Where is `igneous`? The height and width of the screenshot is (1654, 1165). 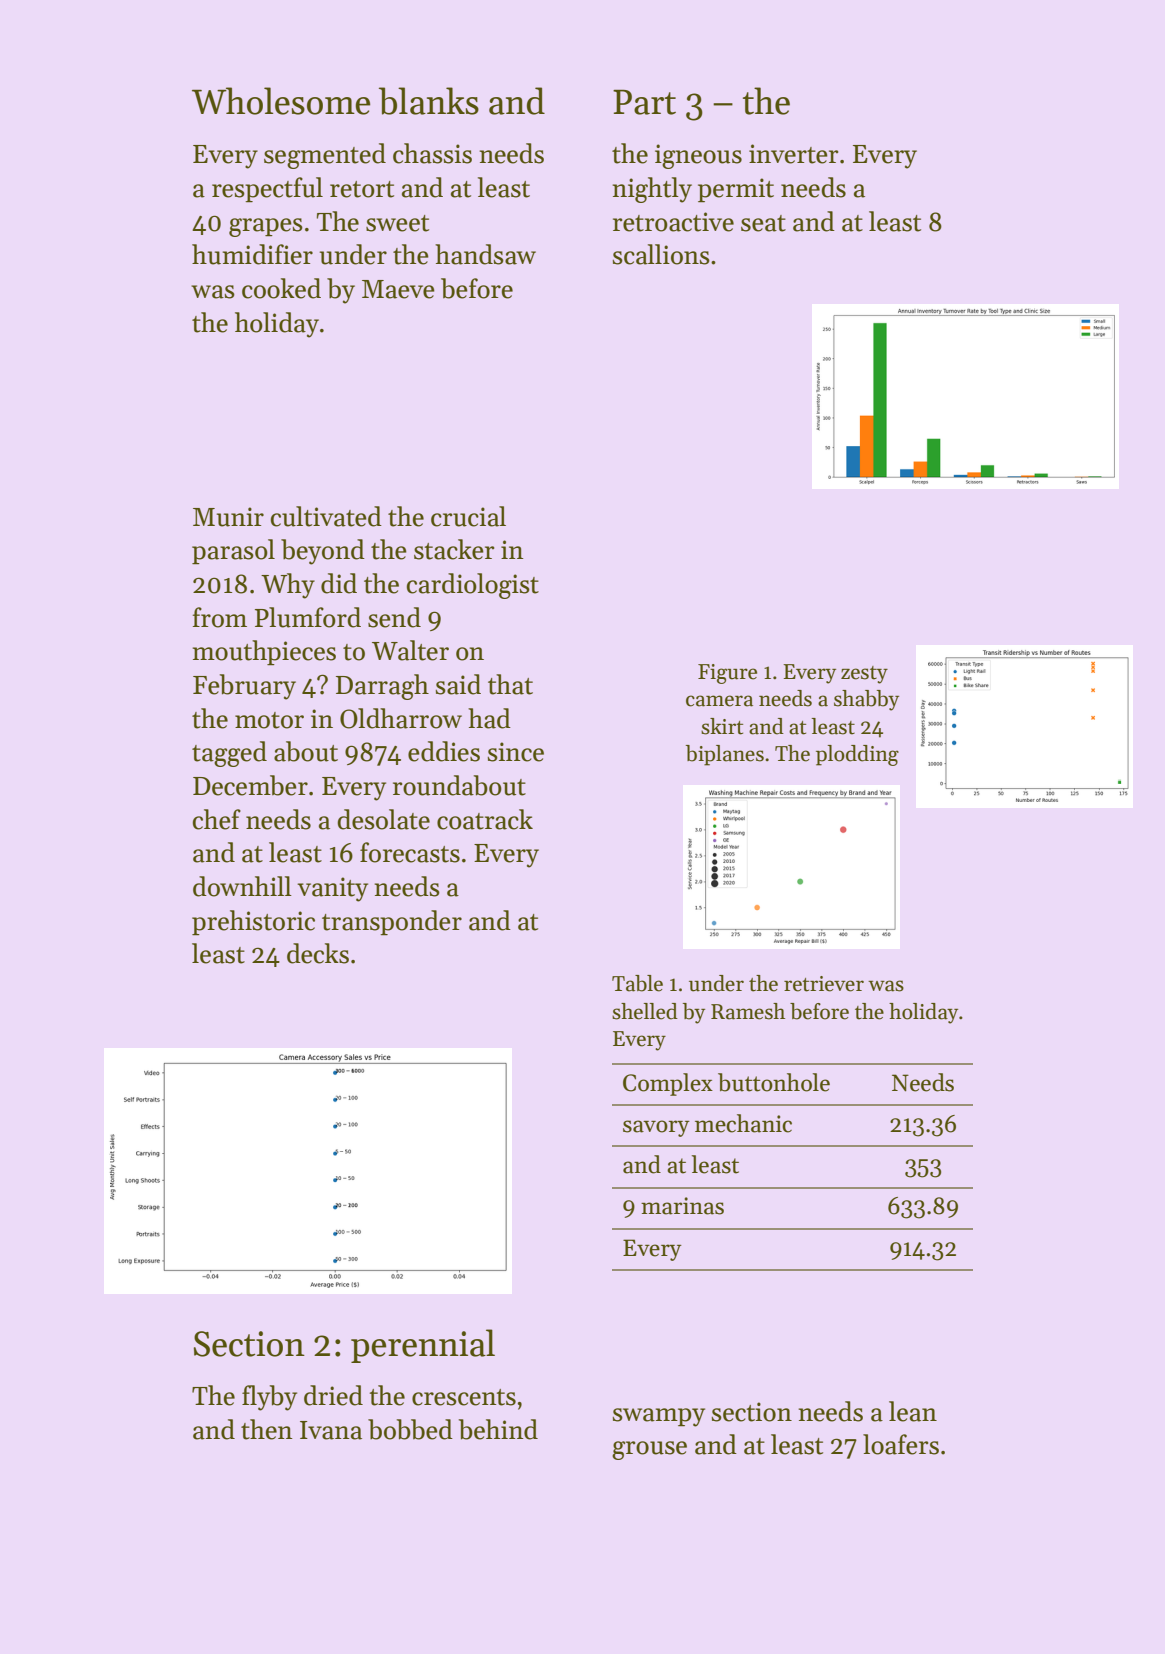 igneous is located at coordinates (698, 156).
